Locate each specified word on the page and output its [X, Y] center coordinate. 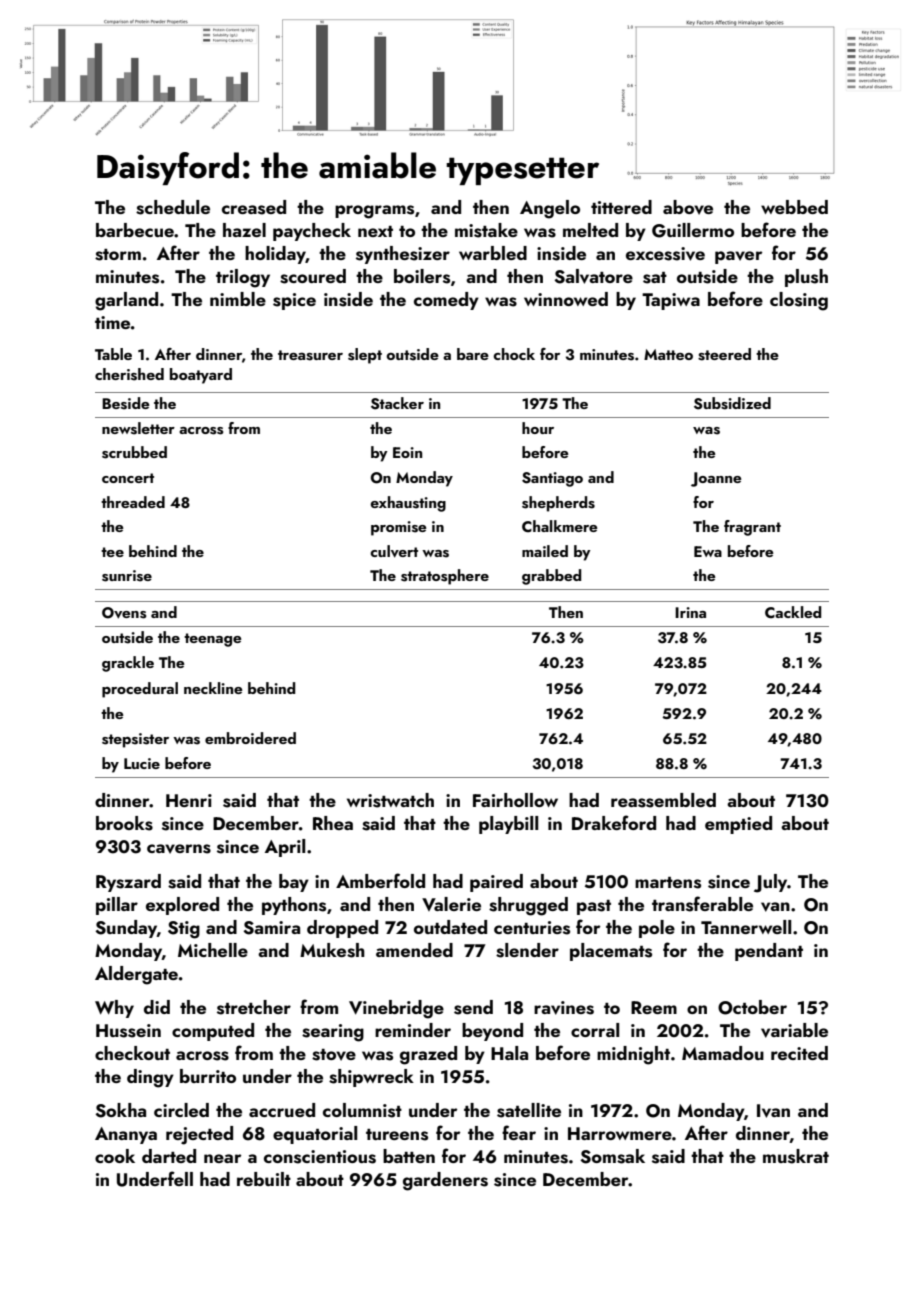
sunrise [127, 576]
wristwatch [390, 800]
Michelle [213, 950]
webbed [794, 207]
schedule [173, 207]
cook [115, 1156]
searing [333, 1033]
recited [799, 1053]
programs [374, 212]
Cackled [793, 612]
